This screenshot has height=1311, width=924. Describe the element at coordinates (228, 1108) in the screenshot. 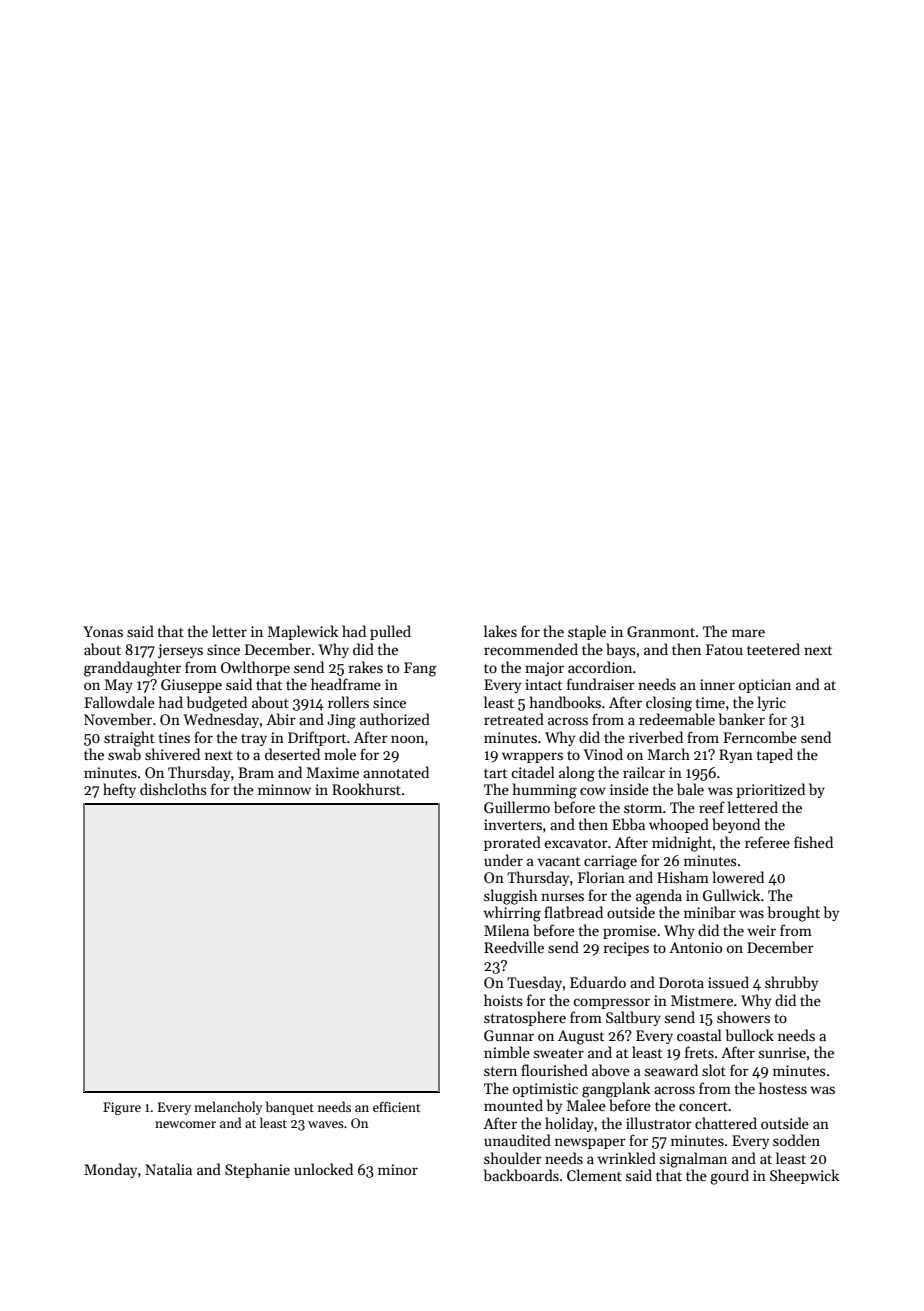

I see `melancholy` at that location.
